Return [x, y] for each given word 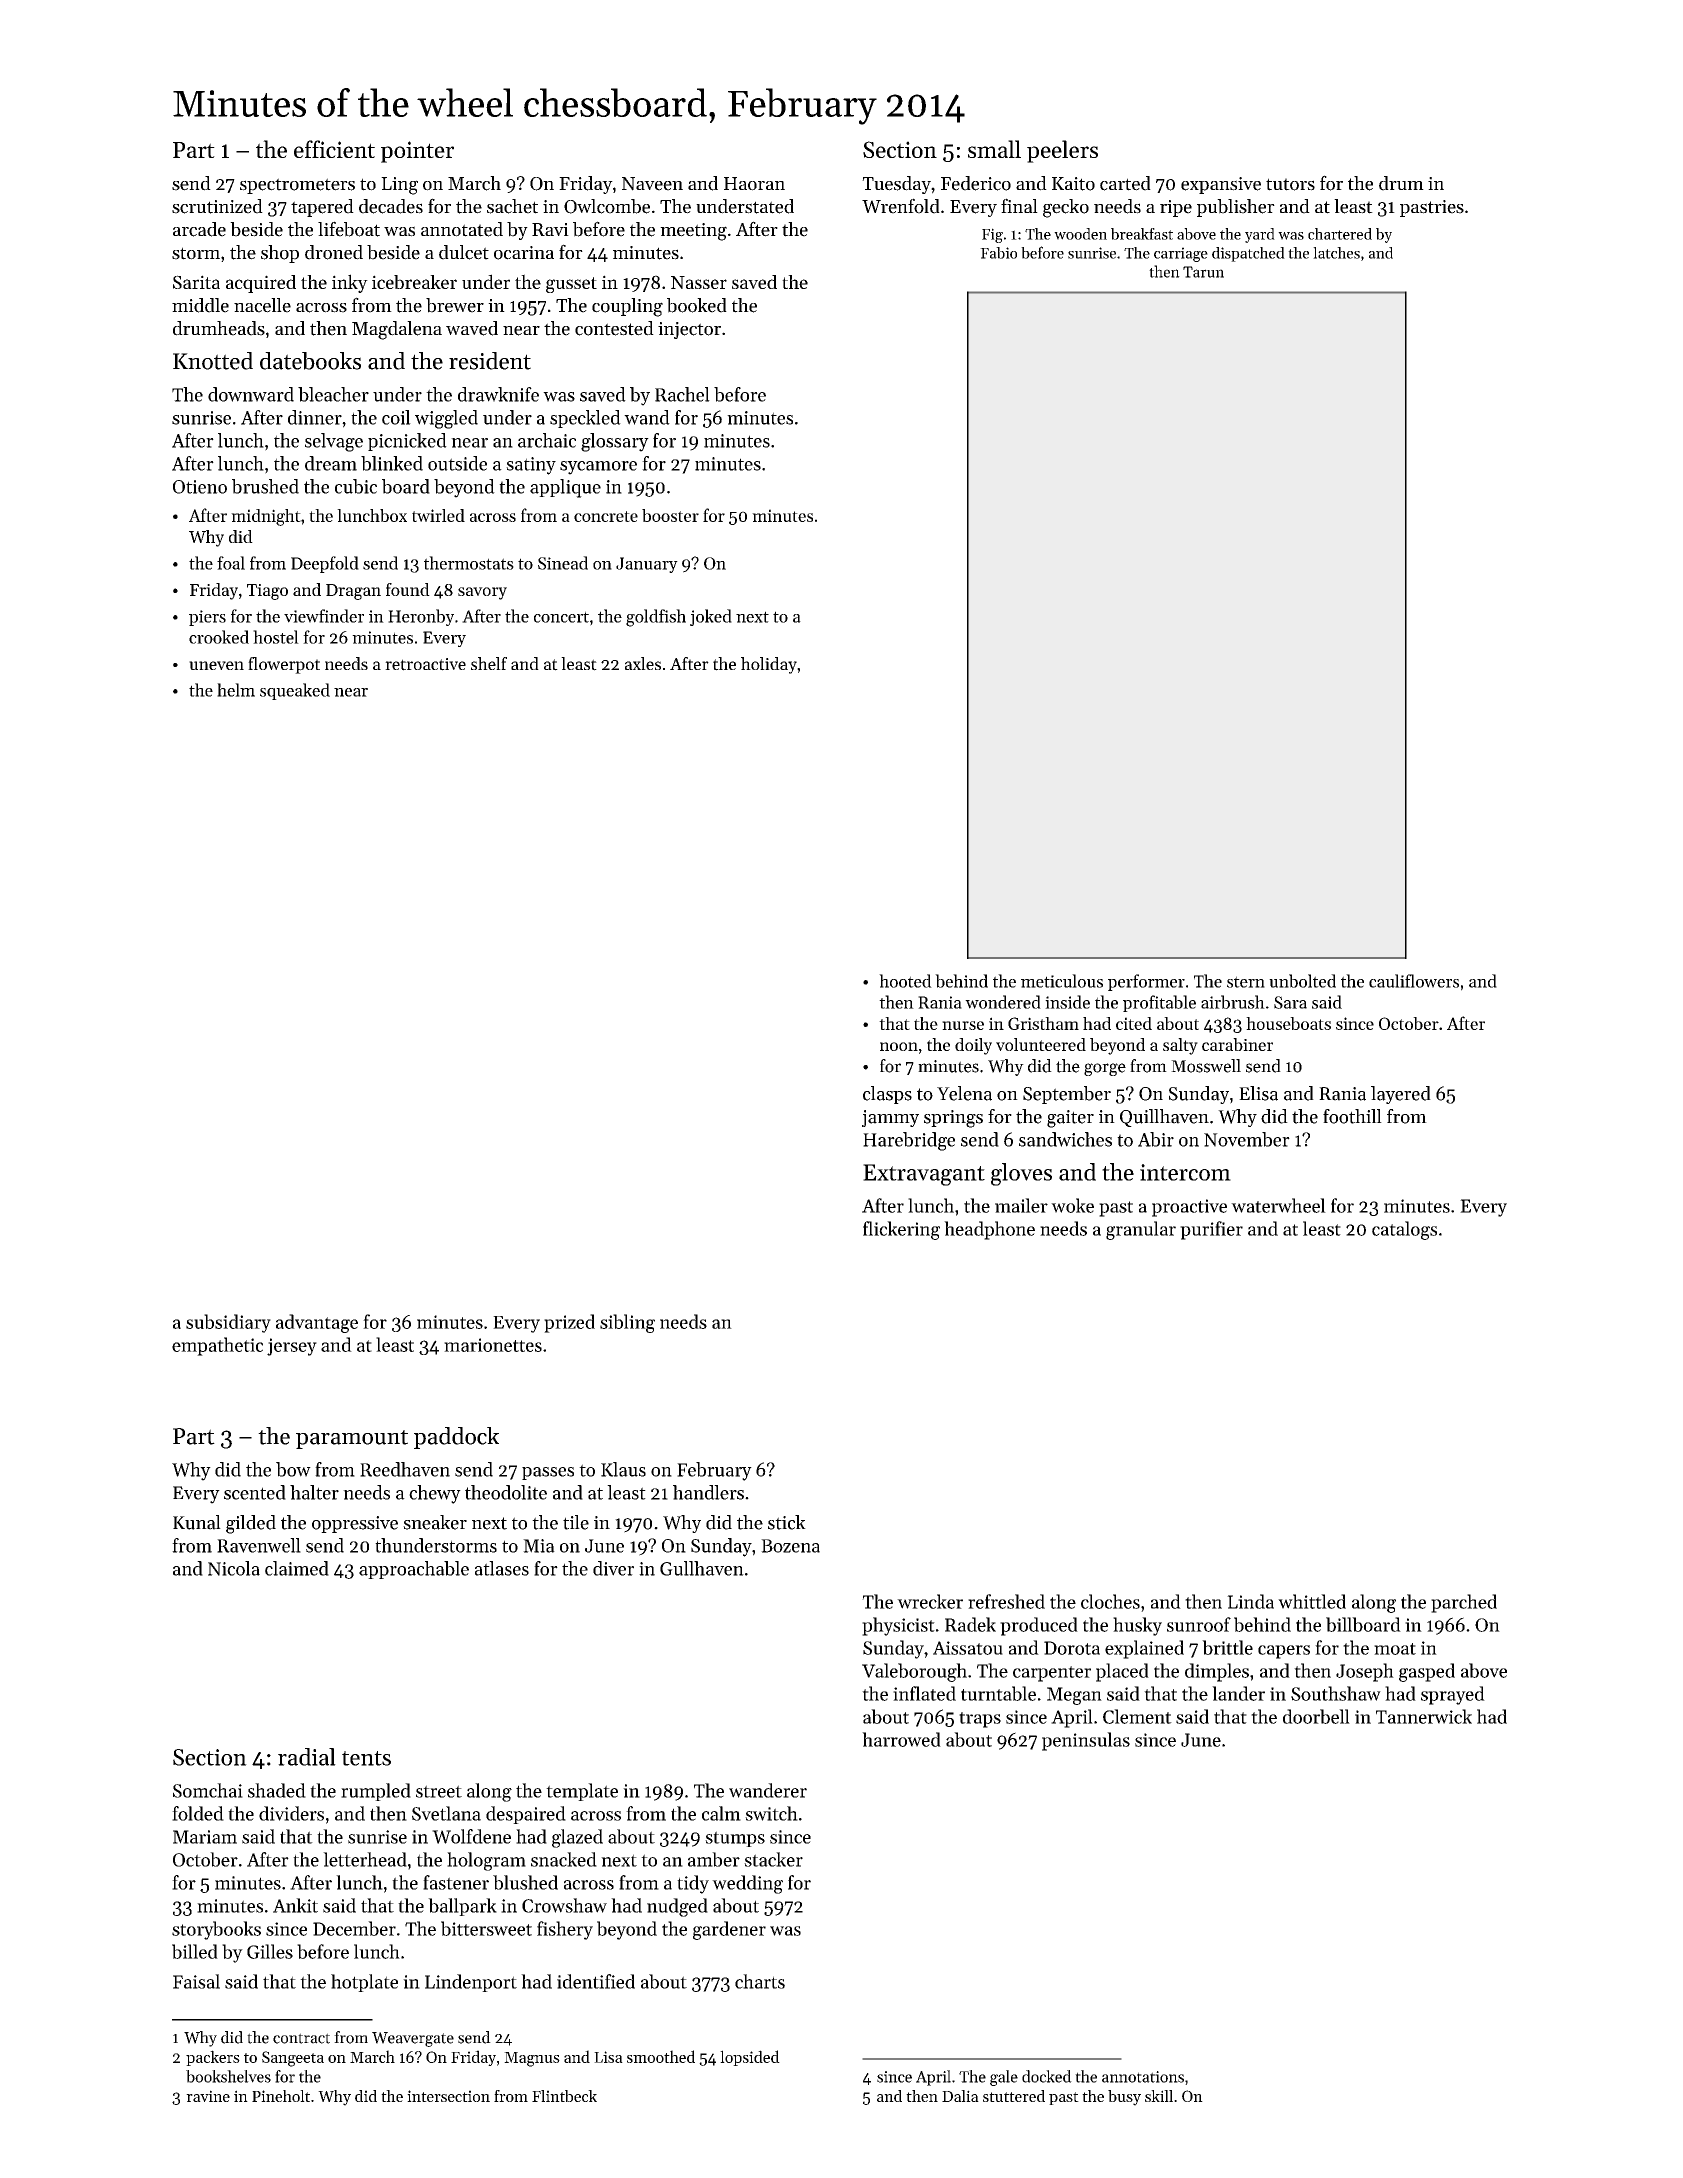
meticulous [1062, 981]
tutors [1290, 184]
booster [670, 515]
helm [236, 690]
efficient [334, 149]
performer [1146, 982]
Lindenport [471, 1983]
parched [1464, 1603]
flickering [901, 1230]
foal [231, 563]
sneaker [435, 1522]
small [994, 149]
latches [1336, 253]
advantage [317, 1323]
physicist [898, 1626]
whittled [1312, 1601]
